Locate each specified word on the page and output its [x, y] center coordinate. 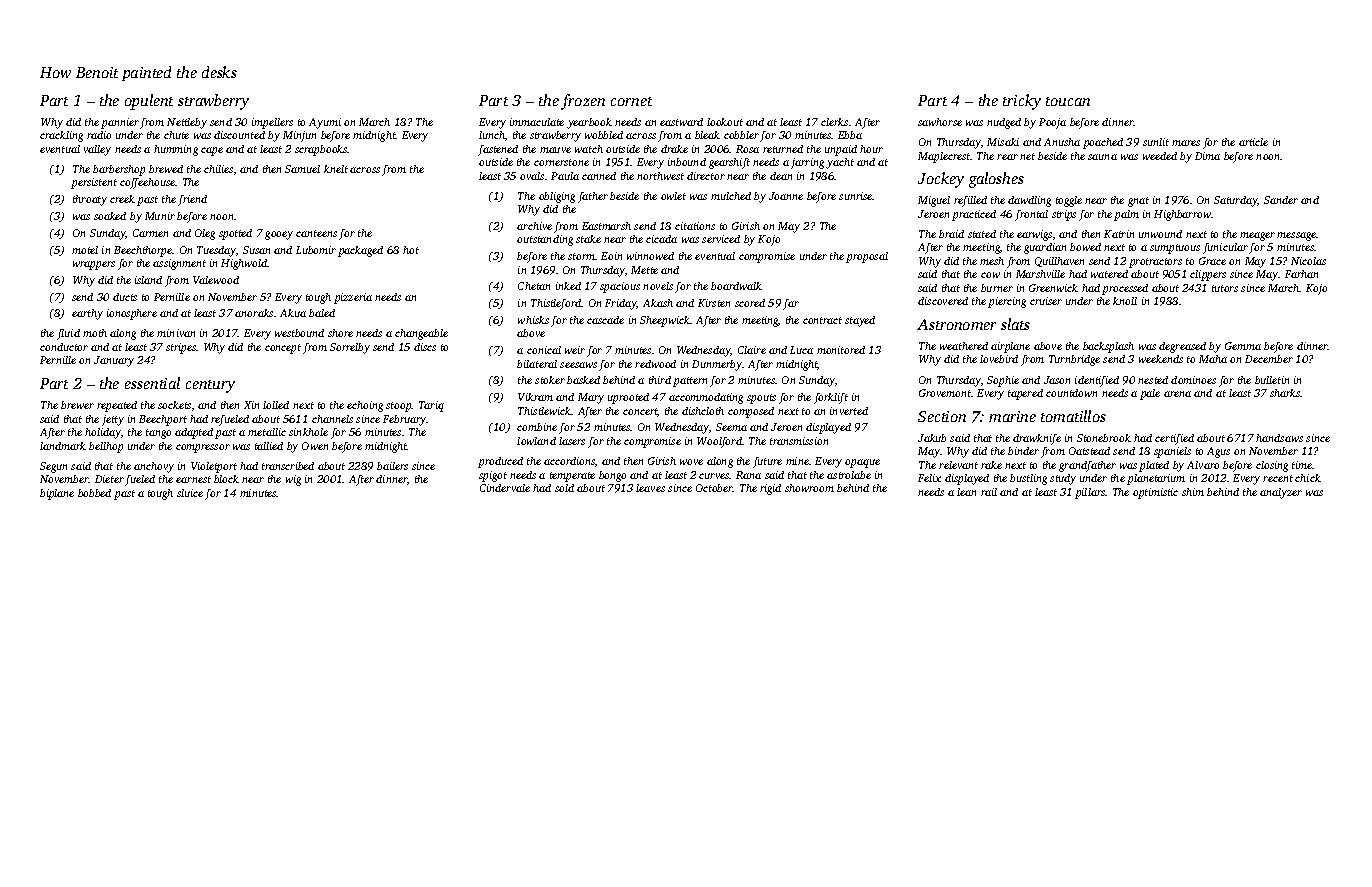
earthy [87, 314]
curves [714, 476]
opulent [149, 102]
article [1253, 142]
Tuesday [216, 251]
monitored [841, 350]
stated [982, 234]
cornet [631, 101]
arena [1177, 394]
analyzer [1281, 493]
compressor [203, 448]
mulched [731, 196]
